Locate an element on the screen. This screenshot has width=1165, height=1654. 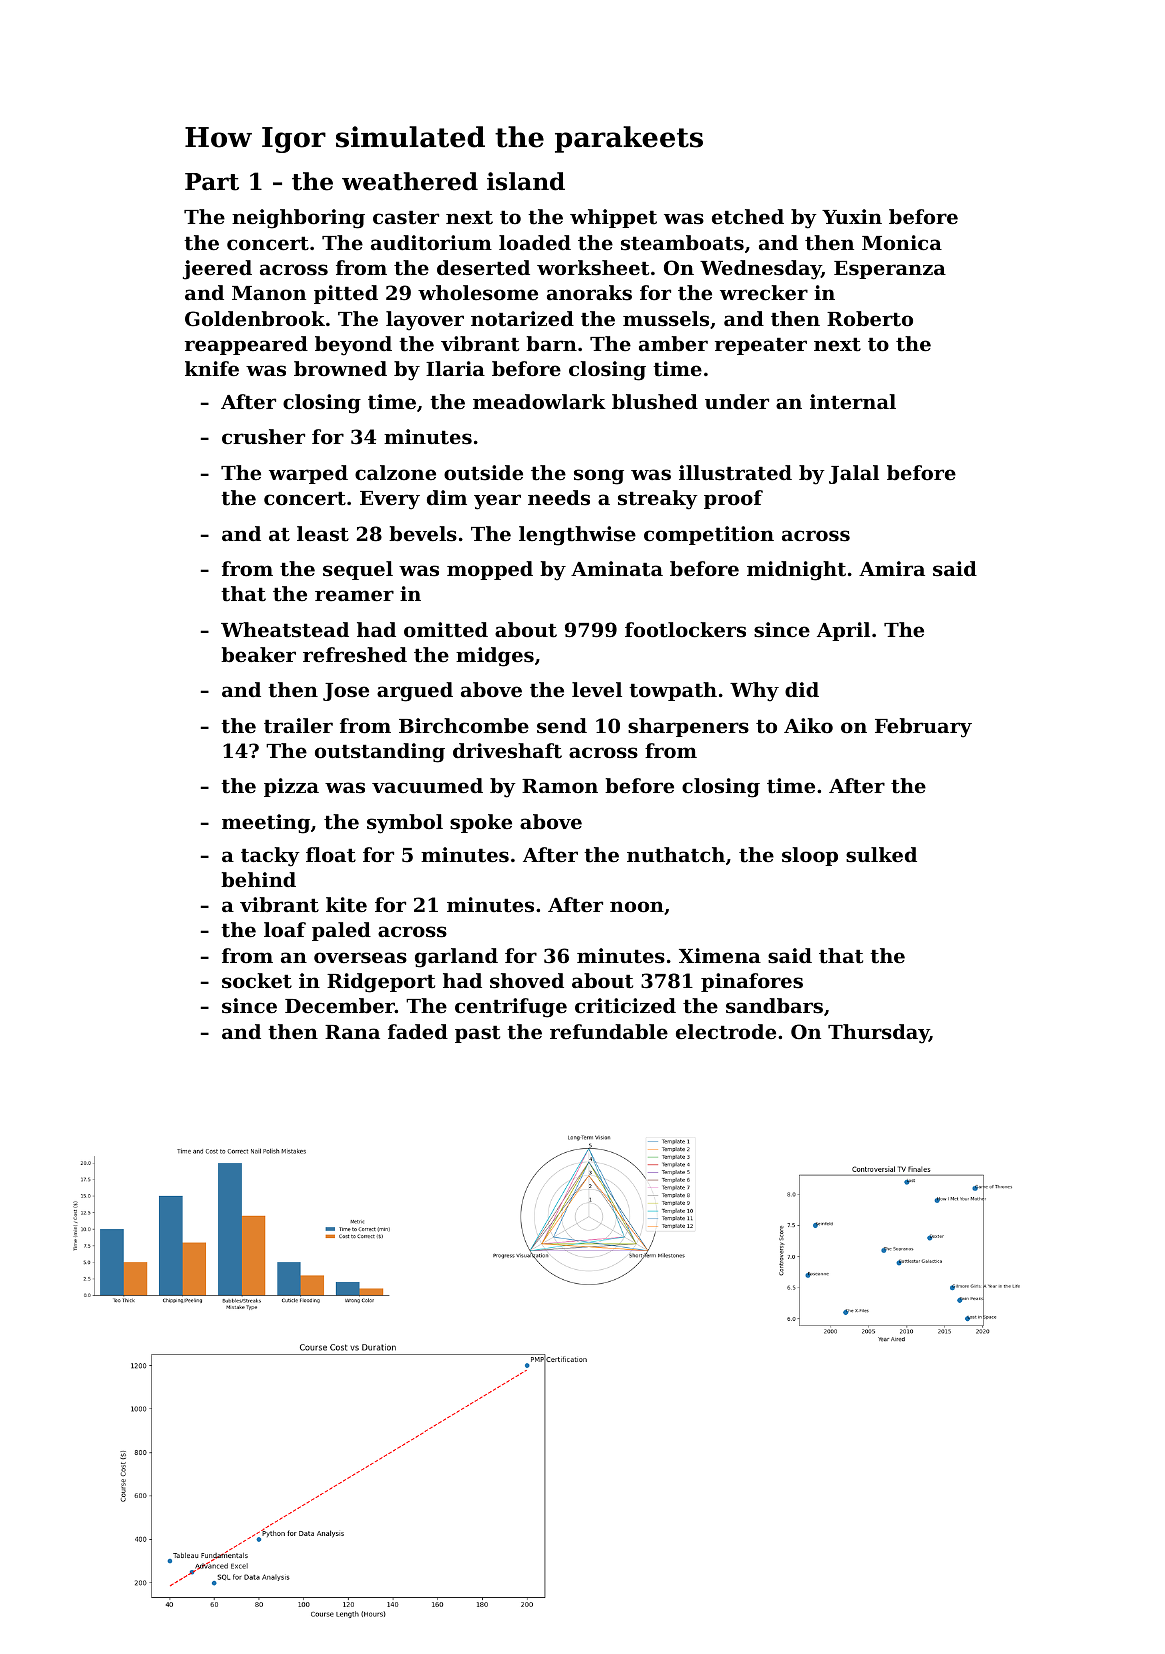
spoke is located at coordinates (481, 823).
